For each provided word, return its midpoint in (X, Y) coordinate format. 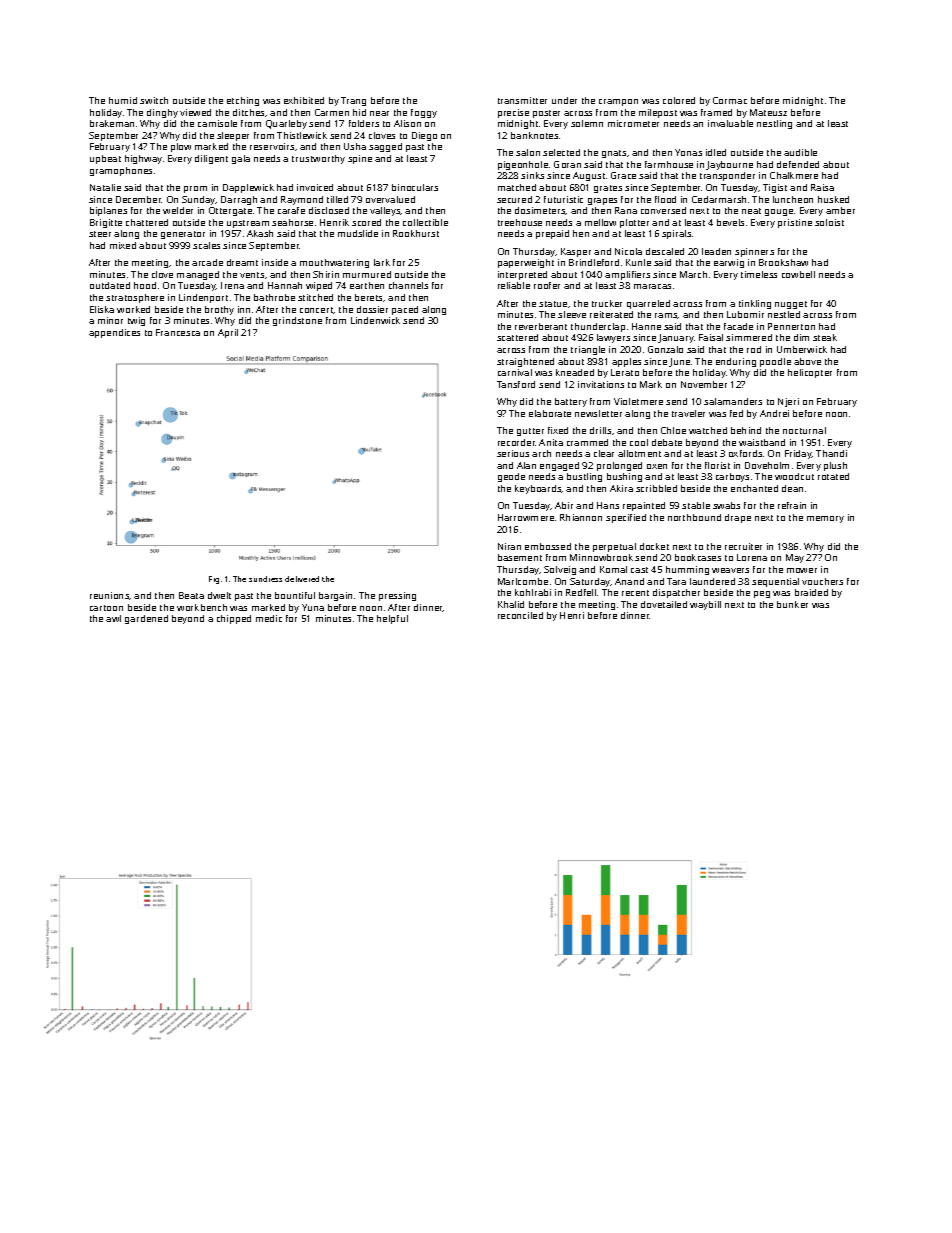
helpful (392, 619)
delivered (302, 579)
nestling (774, 124)
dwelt (219, 595)
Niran (509, 546)
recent (635, 593)
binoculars (415, 187)
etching (243, 101)
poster (546, 114)
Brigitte (106, 223)
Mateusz (768, 112)
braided (811, 592)
